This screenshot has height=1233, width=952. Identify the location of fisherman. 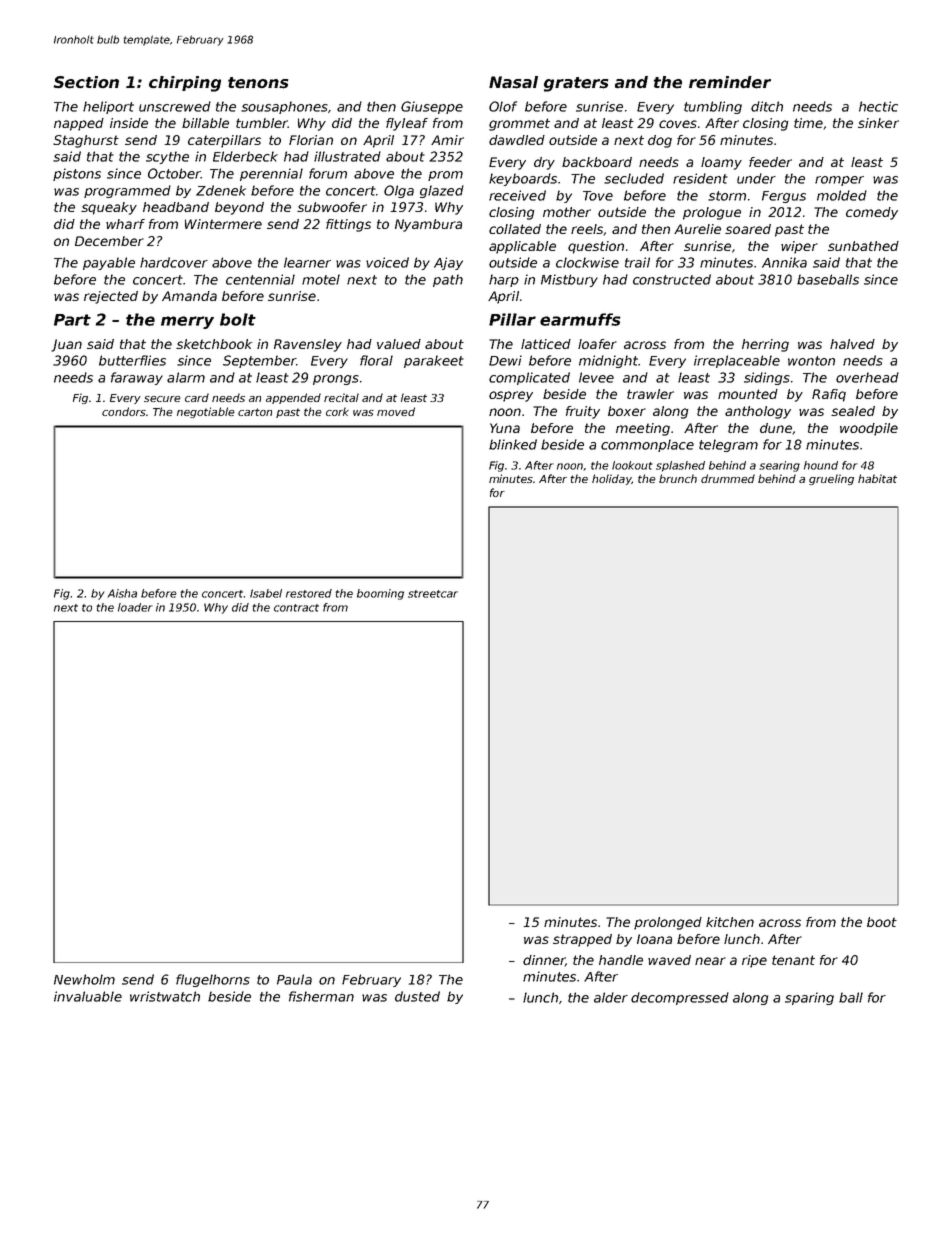
(321, 996).
